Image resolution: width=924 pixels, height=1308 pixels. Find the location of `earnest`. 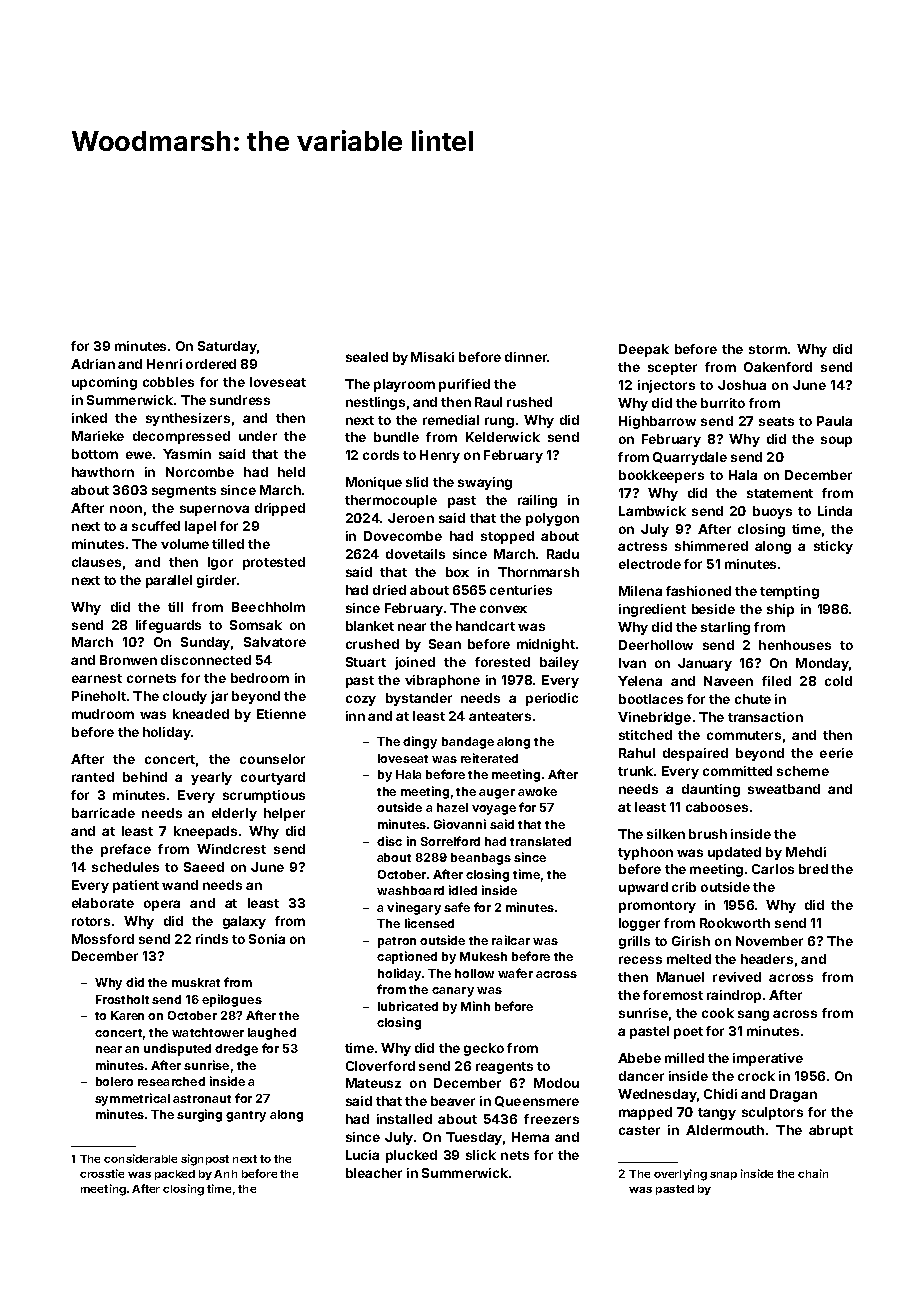

earnest is located at coordinates (97, 678).
